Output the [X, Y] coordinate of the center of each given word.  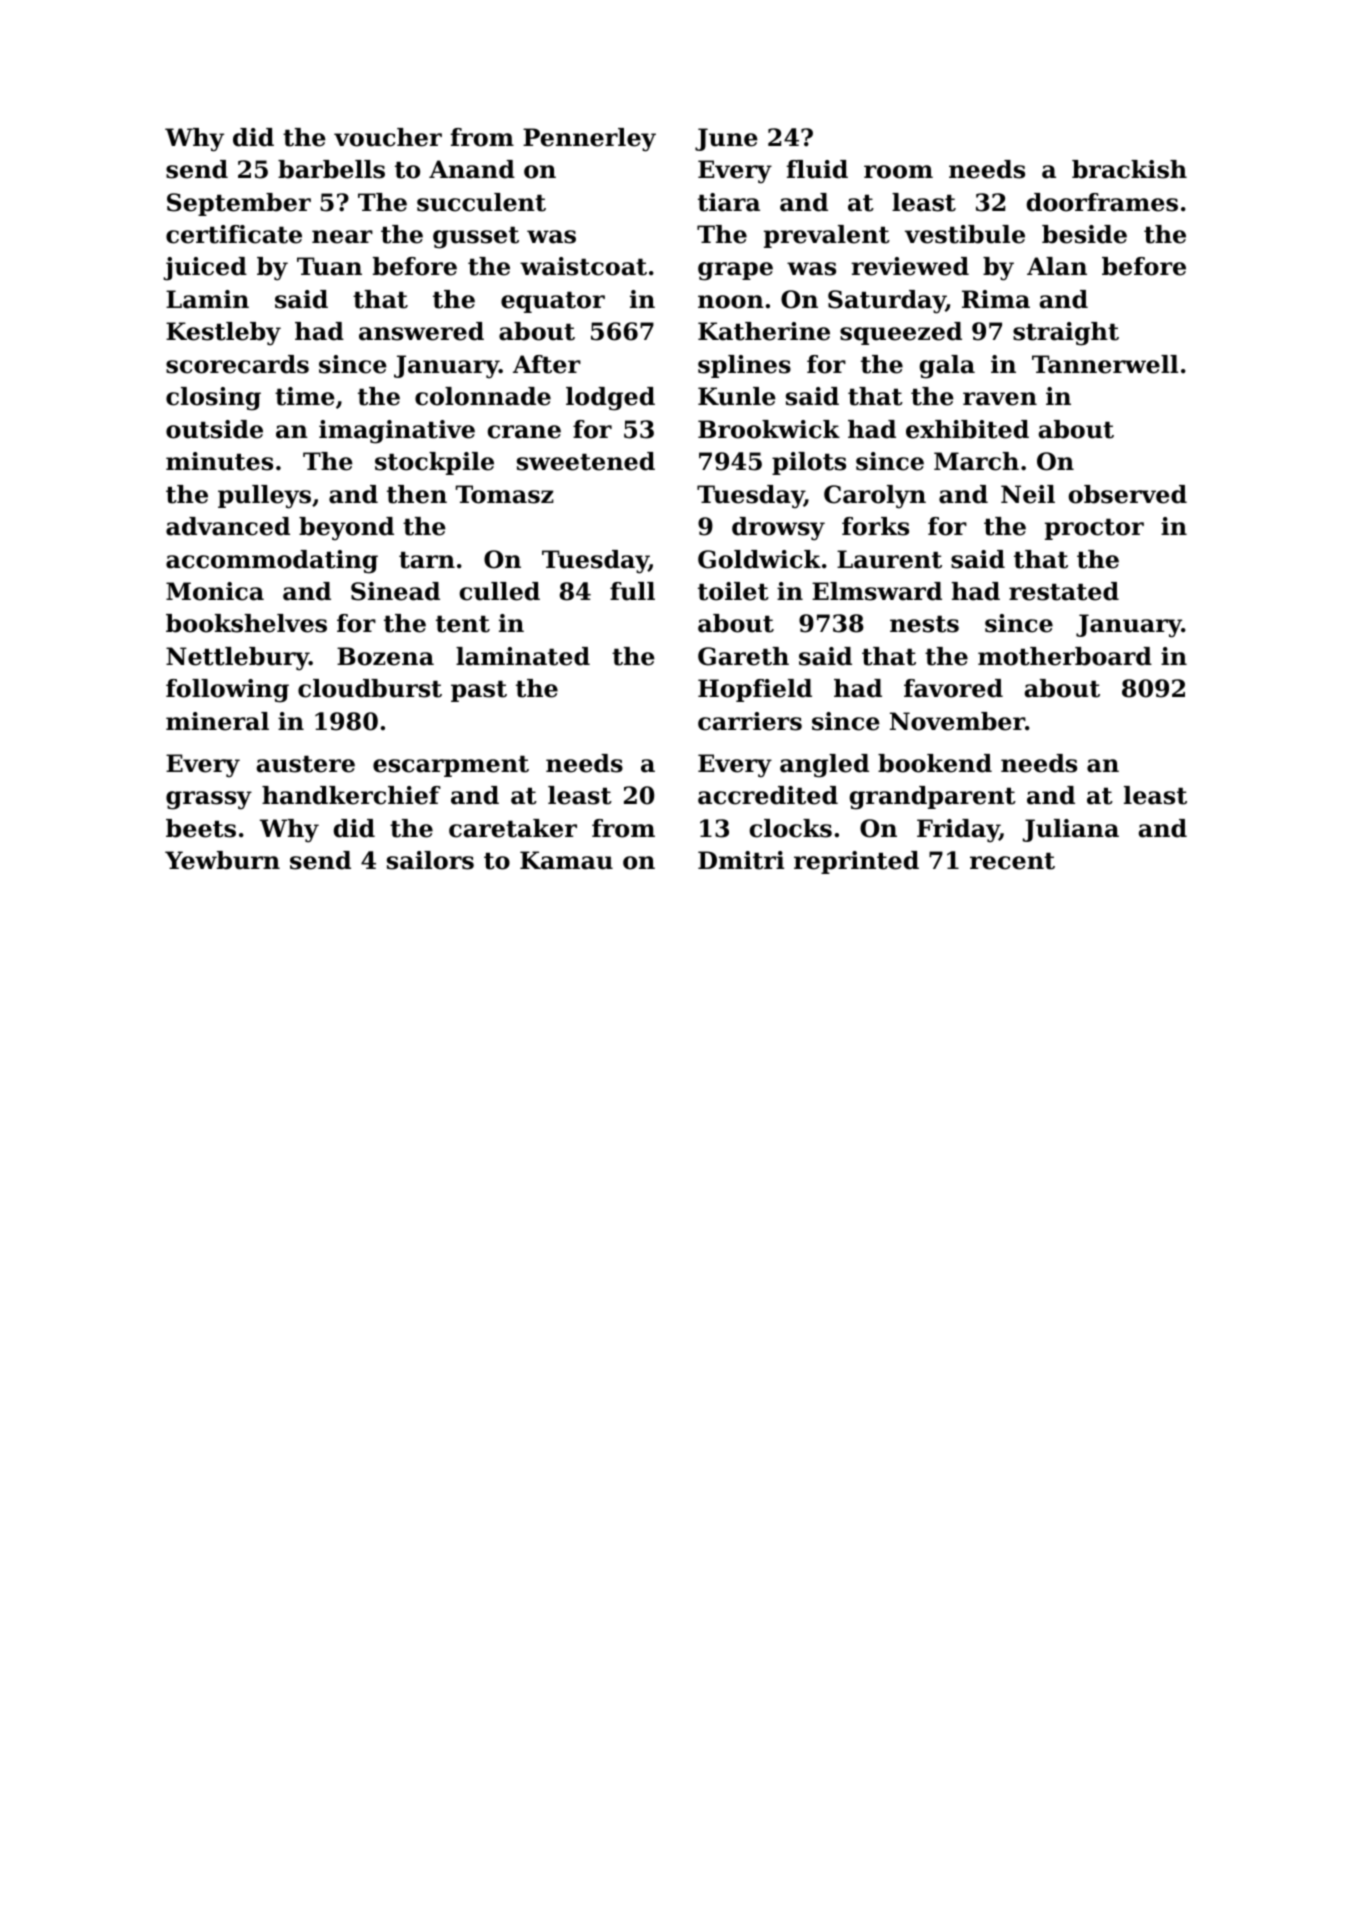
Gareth [743, 656]
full [632, 591]
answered [421, 331]
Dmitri [741, 860]
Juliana [1070, 830]
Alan [1057, 266]
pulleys [264, 497]
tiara [729, 202]
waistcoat [583, 266]
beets [201, 828]
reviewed [910, 266]
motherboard [1065, 656]
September [239, 204]
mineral [217, 721]
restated [1064, 591]
